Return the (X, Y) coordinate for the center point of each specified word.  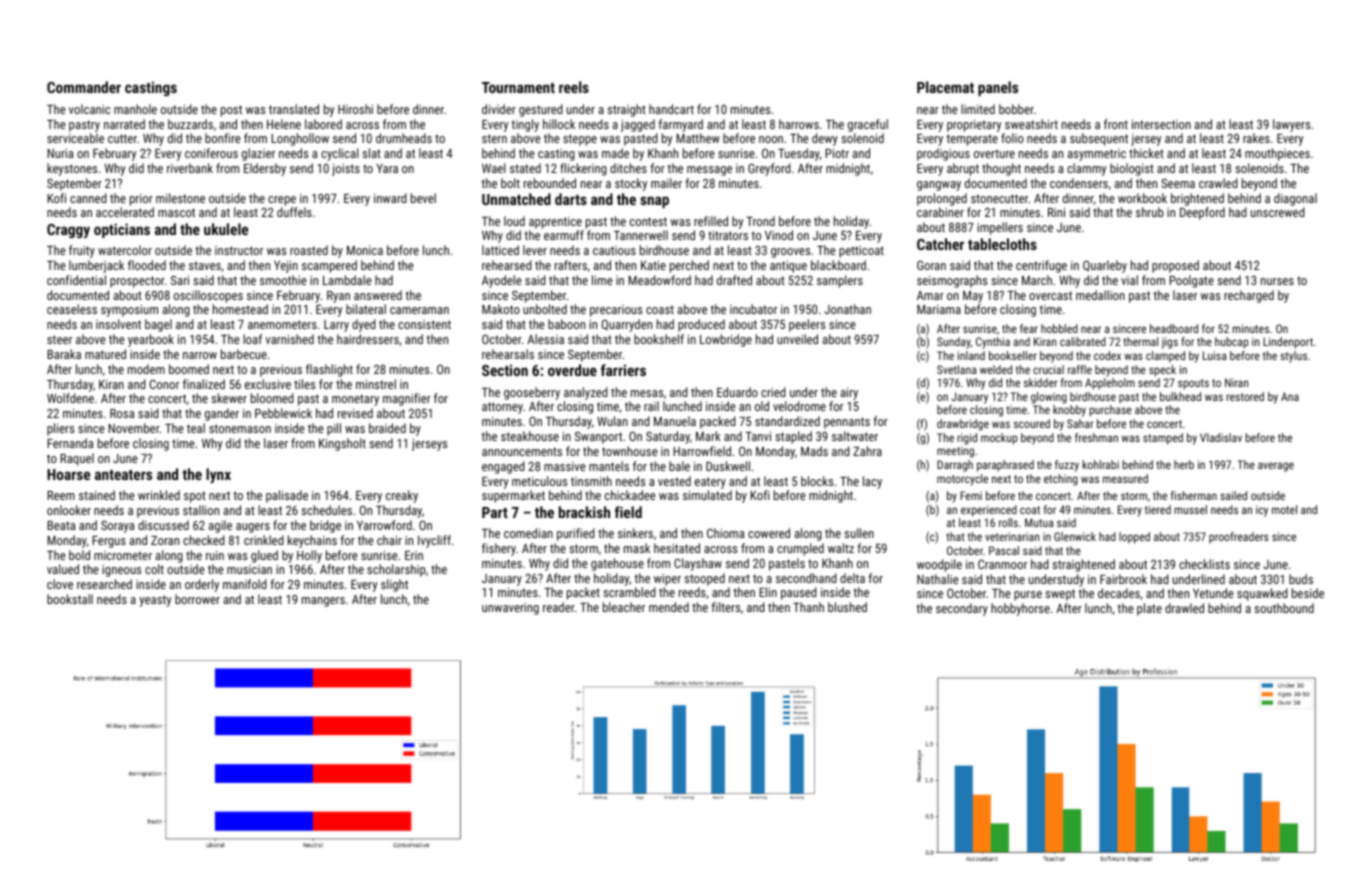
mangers (323, 602)
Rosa (122, 413)
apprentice (555, 223)
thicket (1146, 153)
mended (669, 607)
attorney (502, 408)
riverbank (190, 168)
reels (574, 87)
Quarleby (1105, 266)
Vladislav (1221, 437)
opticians (122, 230)
